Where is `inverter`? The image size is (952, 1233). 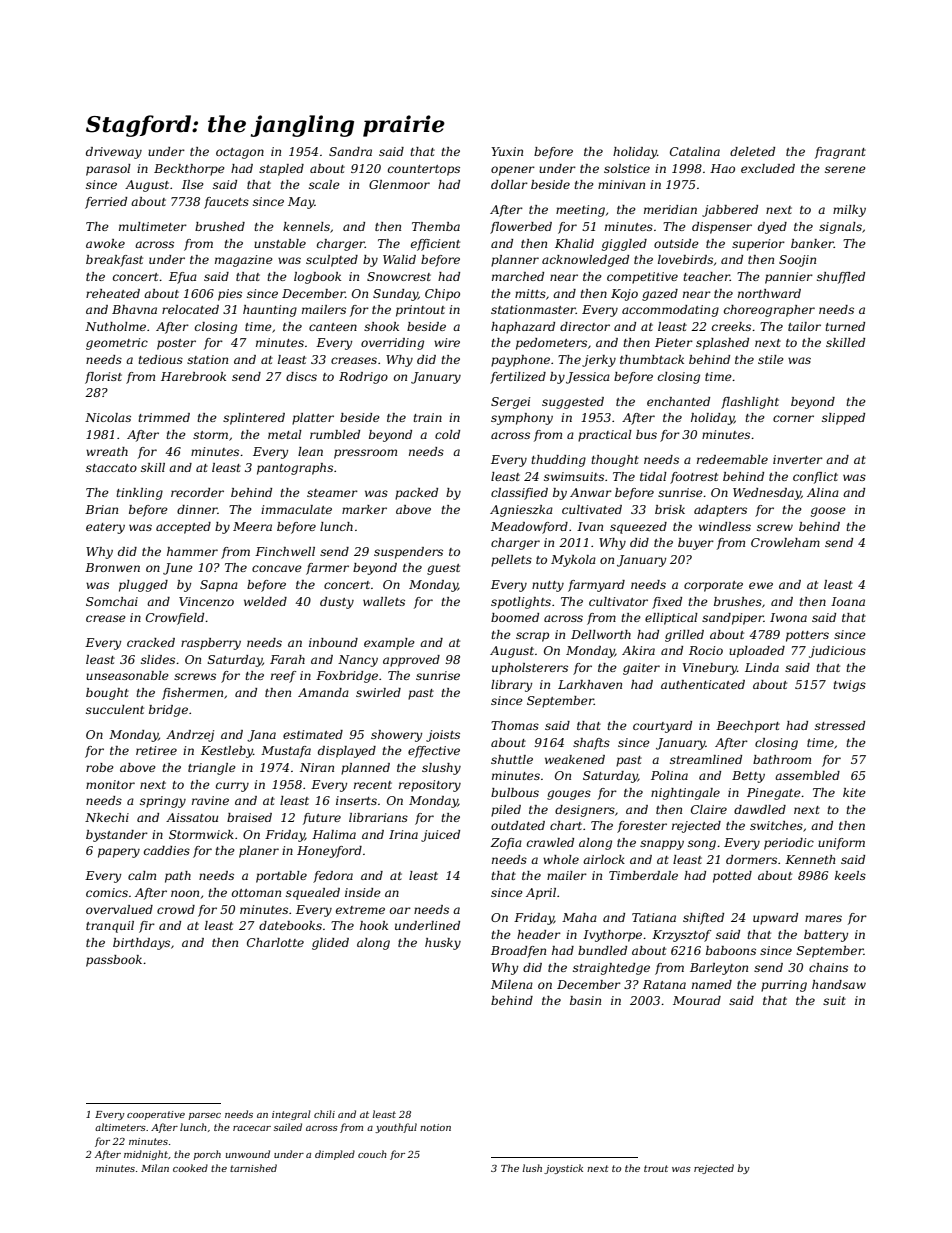 inverter is located at coordinates (798, 459).
